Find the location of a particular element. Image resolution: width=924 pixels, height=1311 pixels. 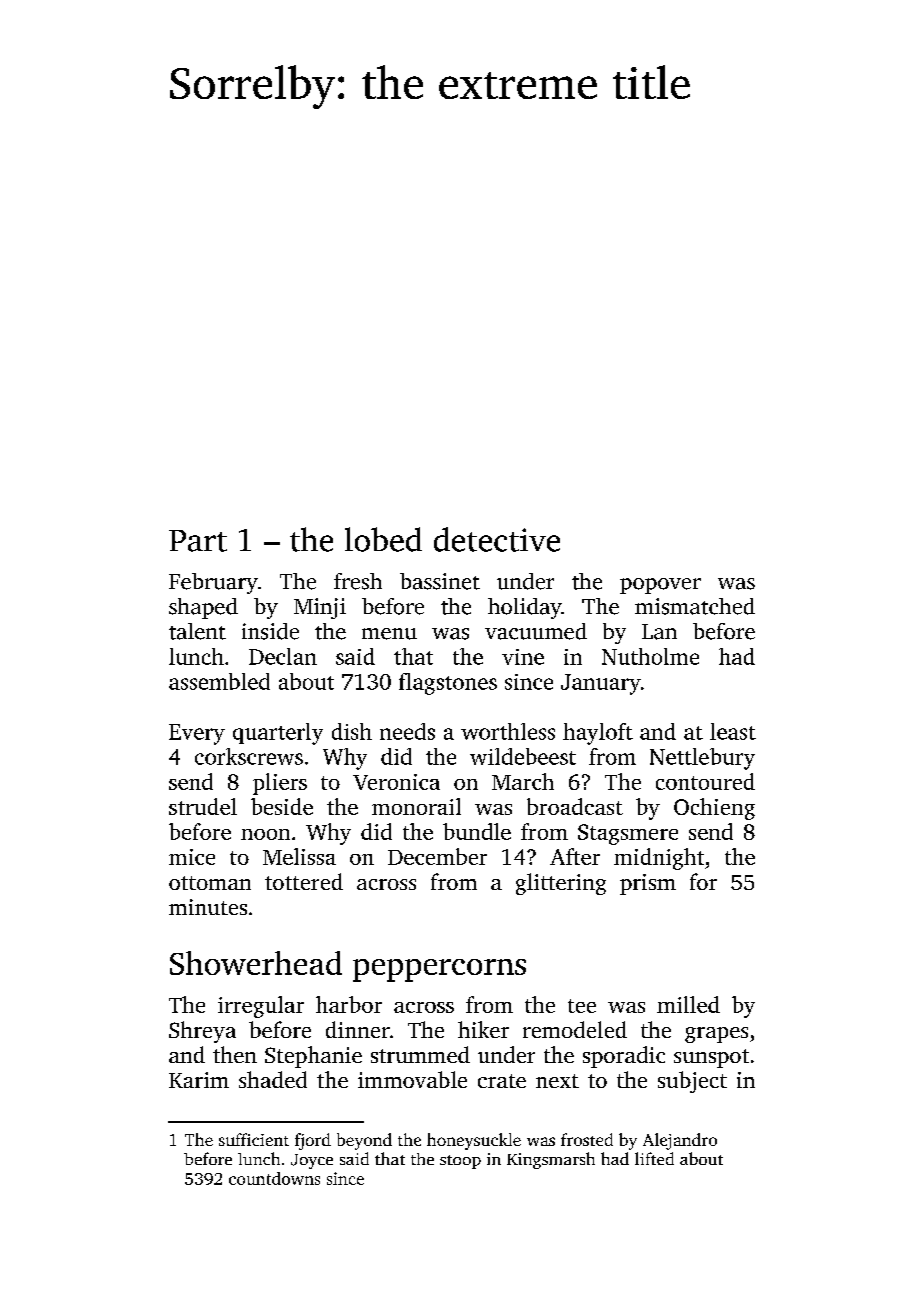

crate is located at coordinates (502, 1081).
